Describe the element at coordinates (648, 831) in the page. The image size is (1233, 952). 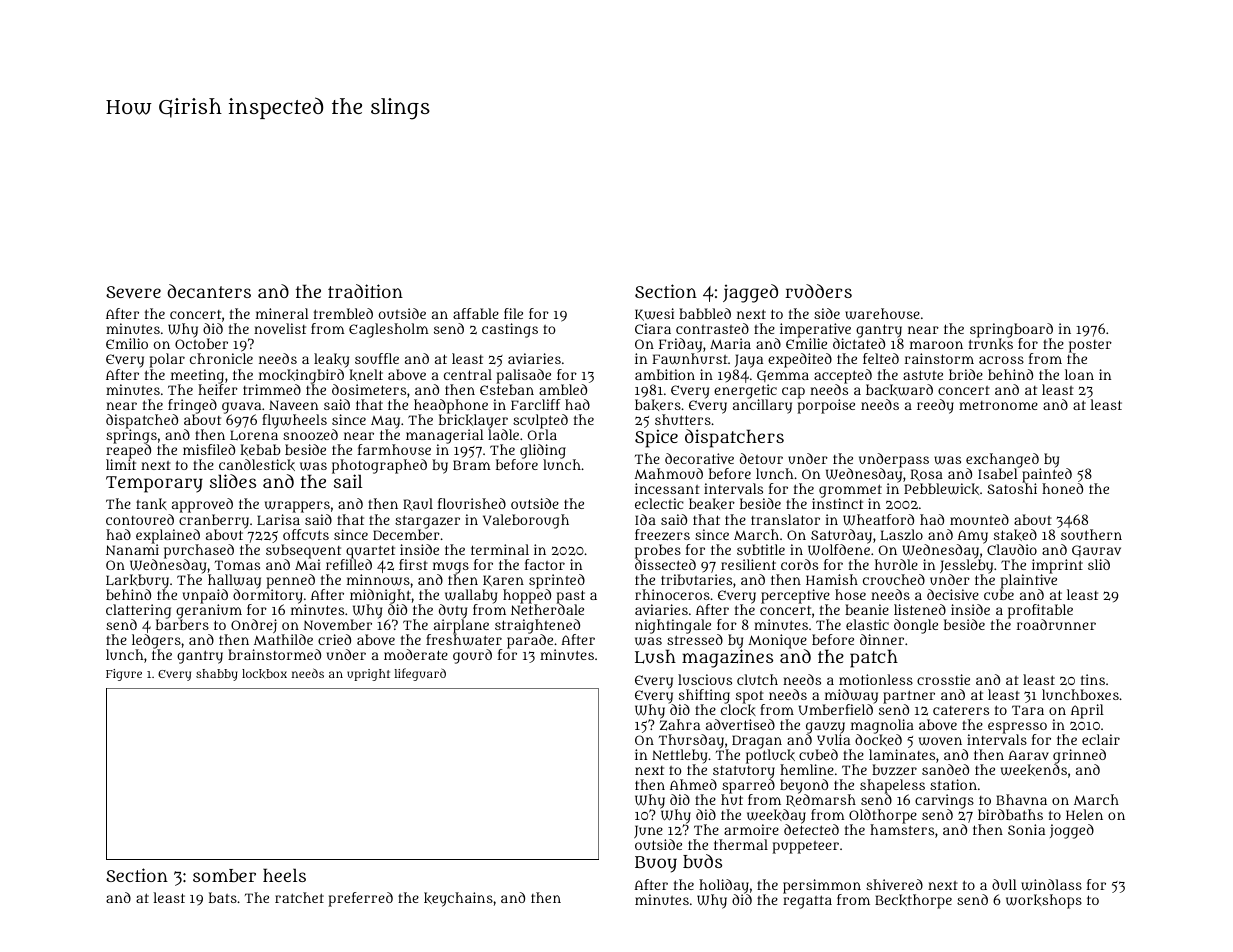
I see `June` at that location.
